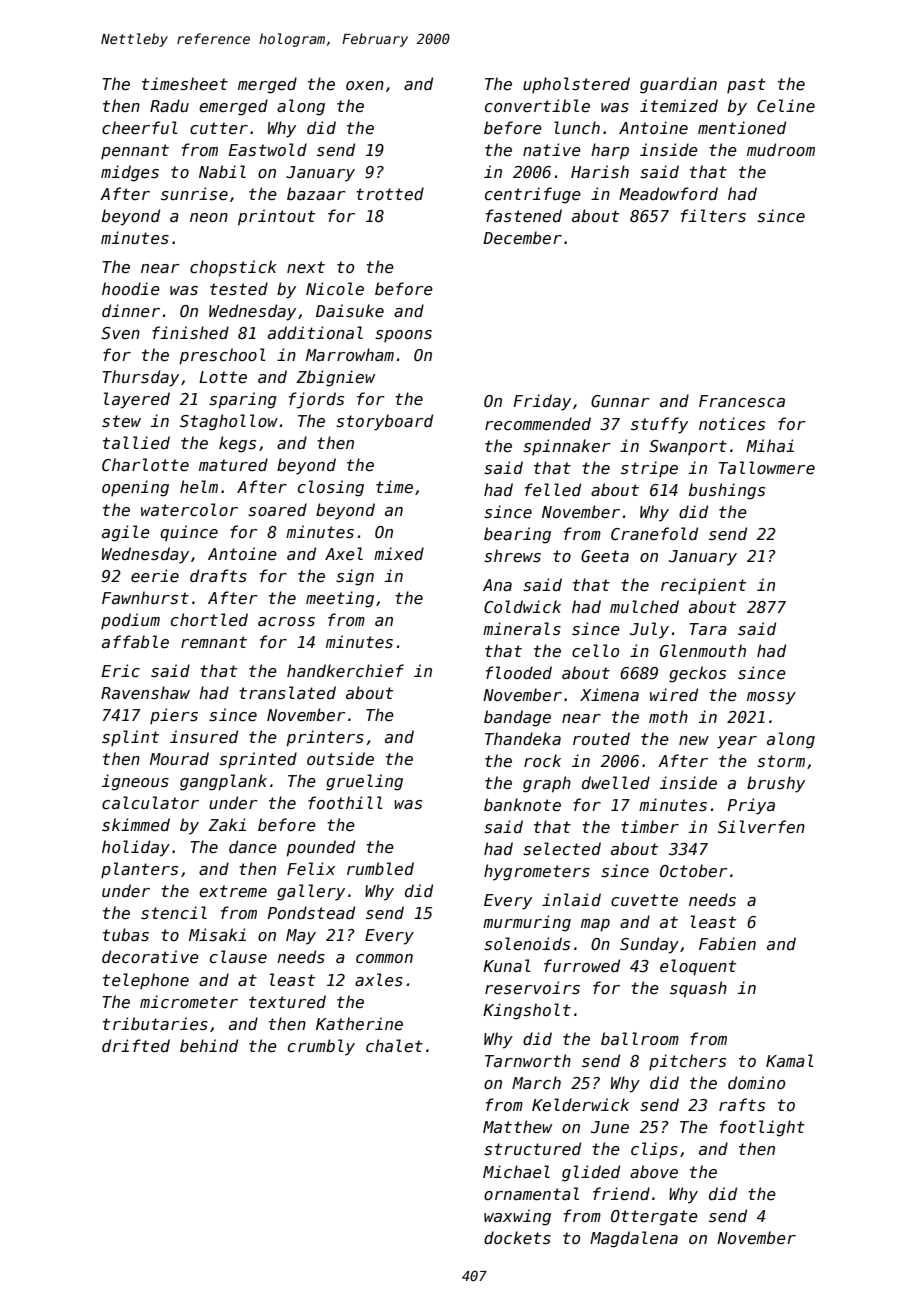 The image size is (924, 1314). I want to click on midges, so click(130, 173).
